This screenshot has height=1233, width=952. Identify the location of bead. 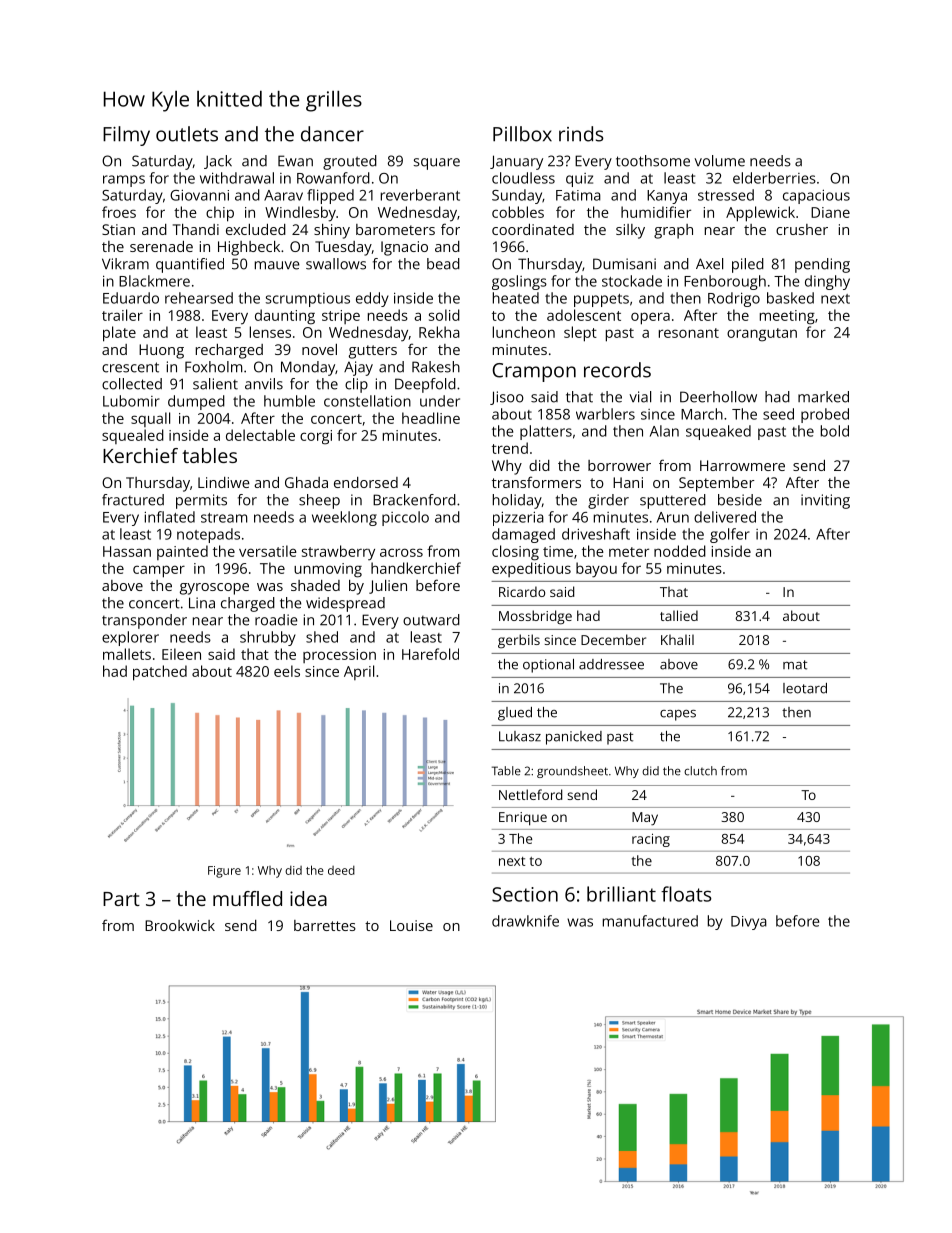
(443, 264).
